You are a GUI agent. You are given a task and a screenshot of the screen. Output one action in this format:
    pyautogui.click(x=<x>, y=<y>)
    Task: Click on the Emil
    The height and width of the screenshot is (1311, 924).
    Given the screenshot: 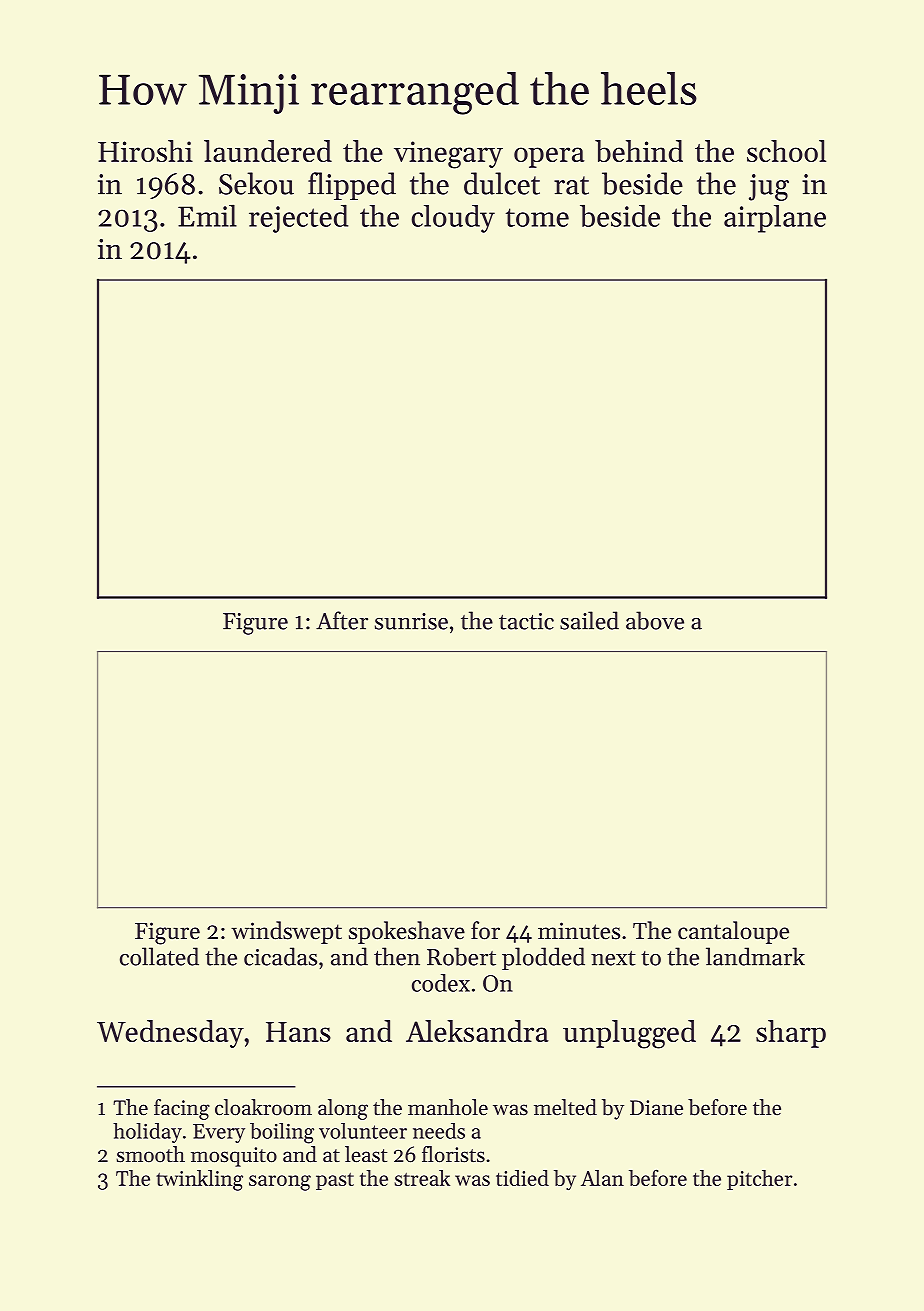 What is the action you would take?
    pyautogui.click(x=207, y=215)
